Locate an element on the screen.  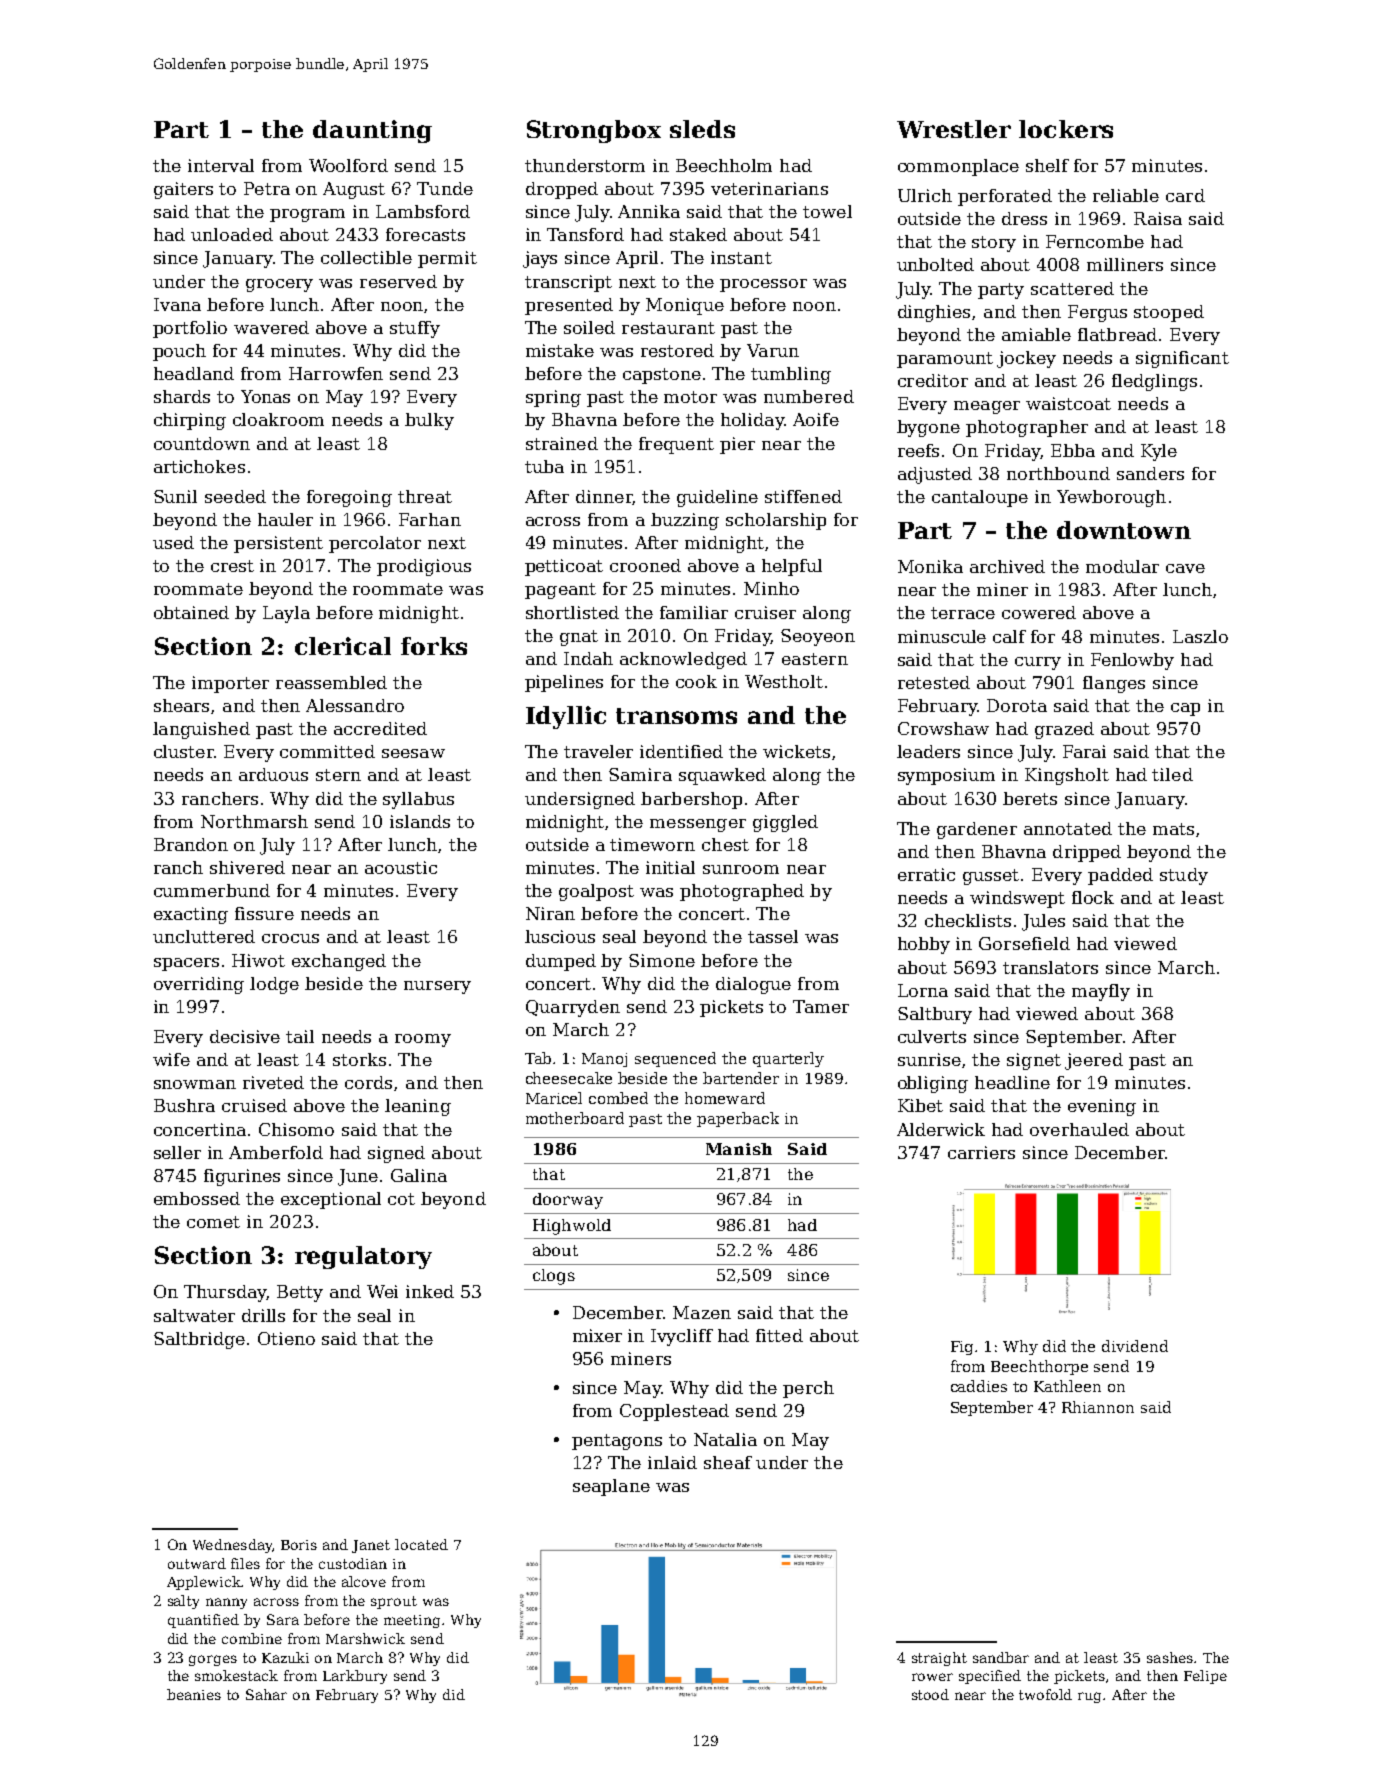
Wrestler is located at coordinates (954, 129).
